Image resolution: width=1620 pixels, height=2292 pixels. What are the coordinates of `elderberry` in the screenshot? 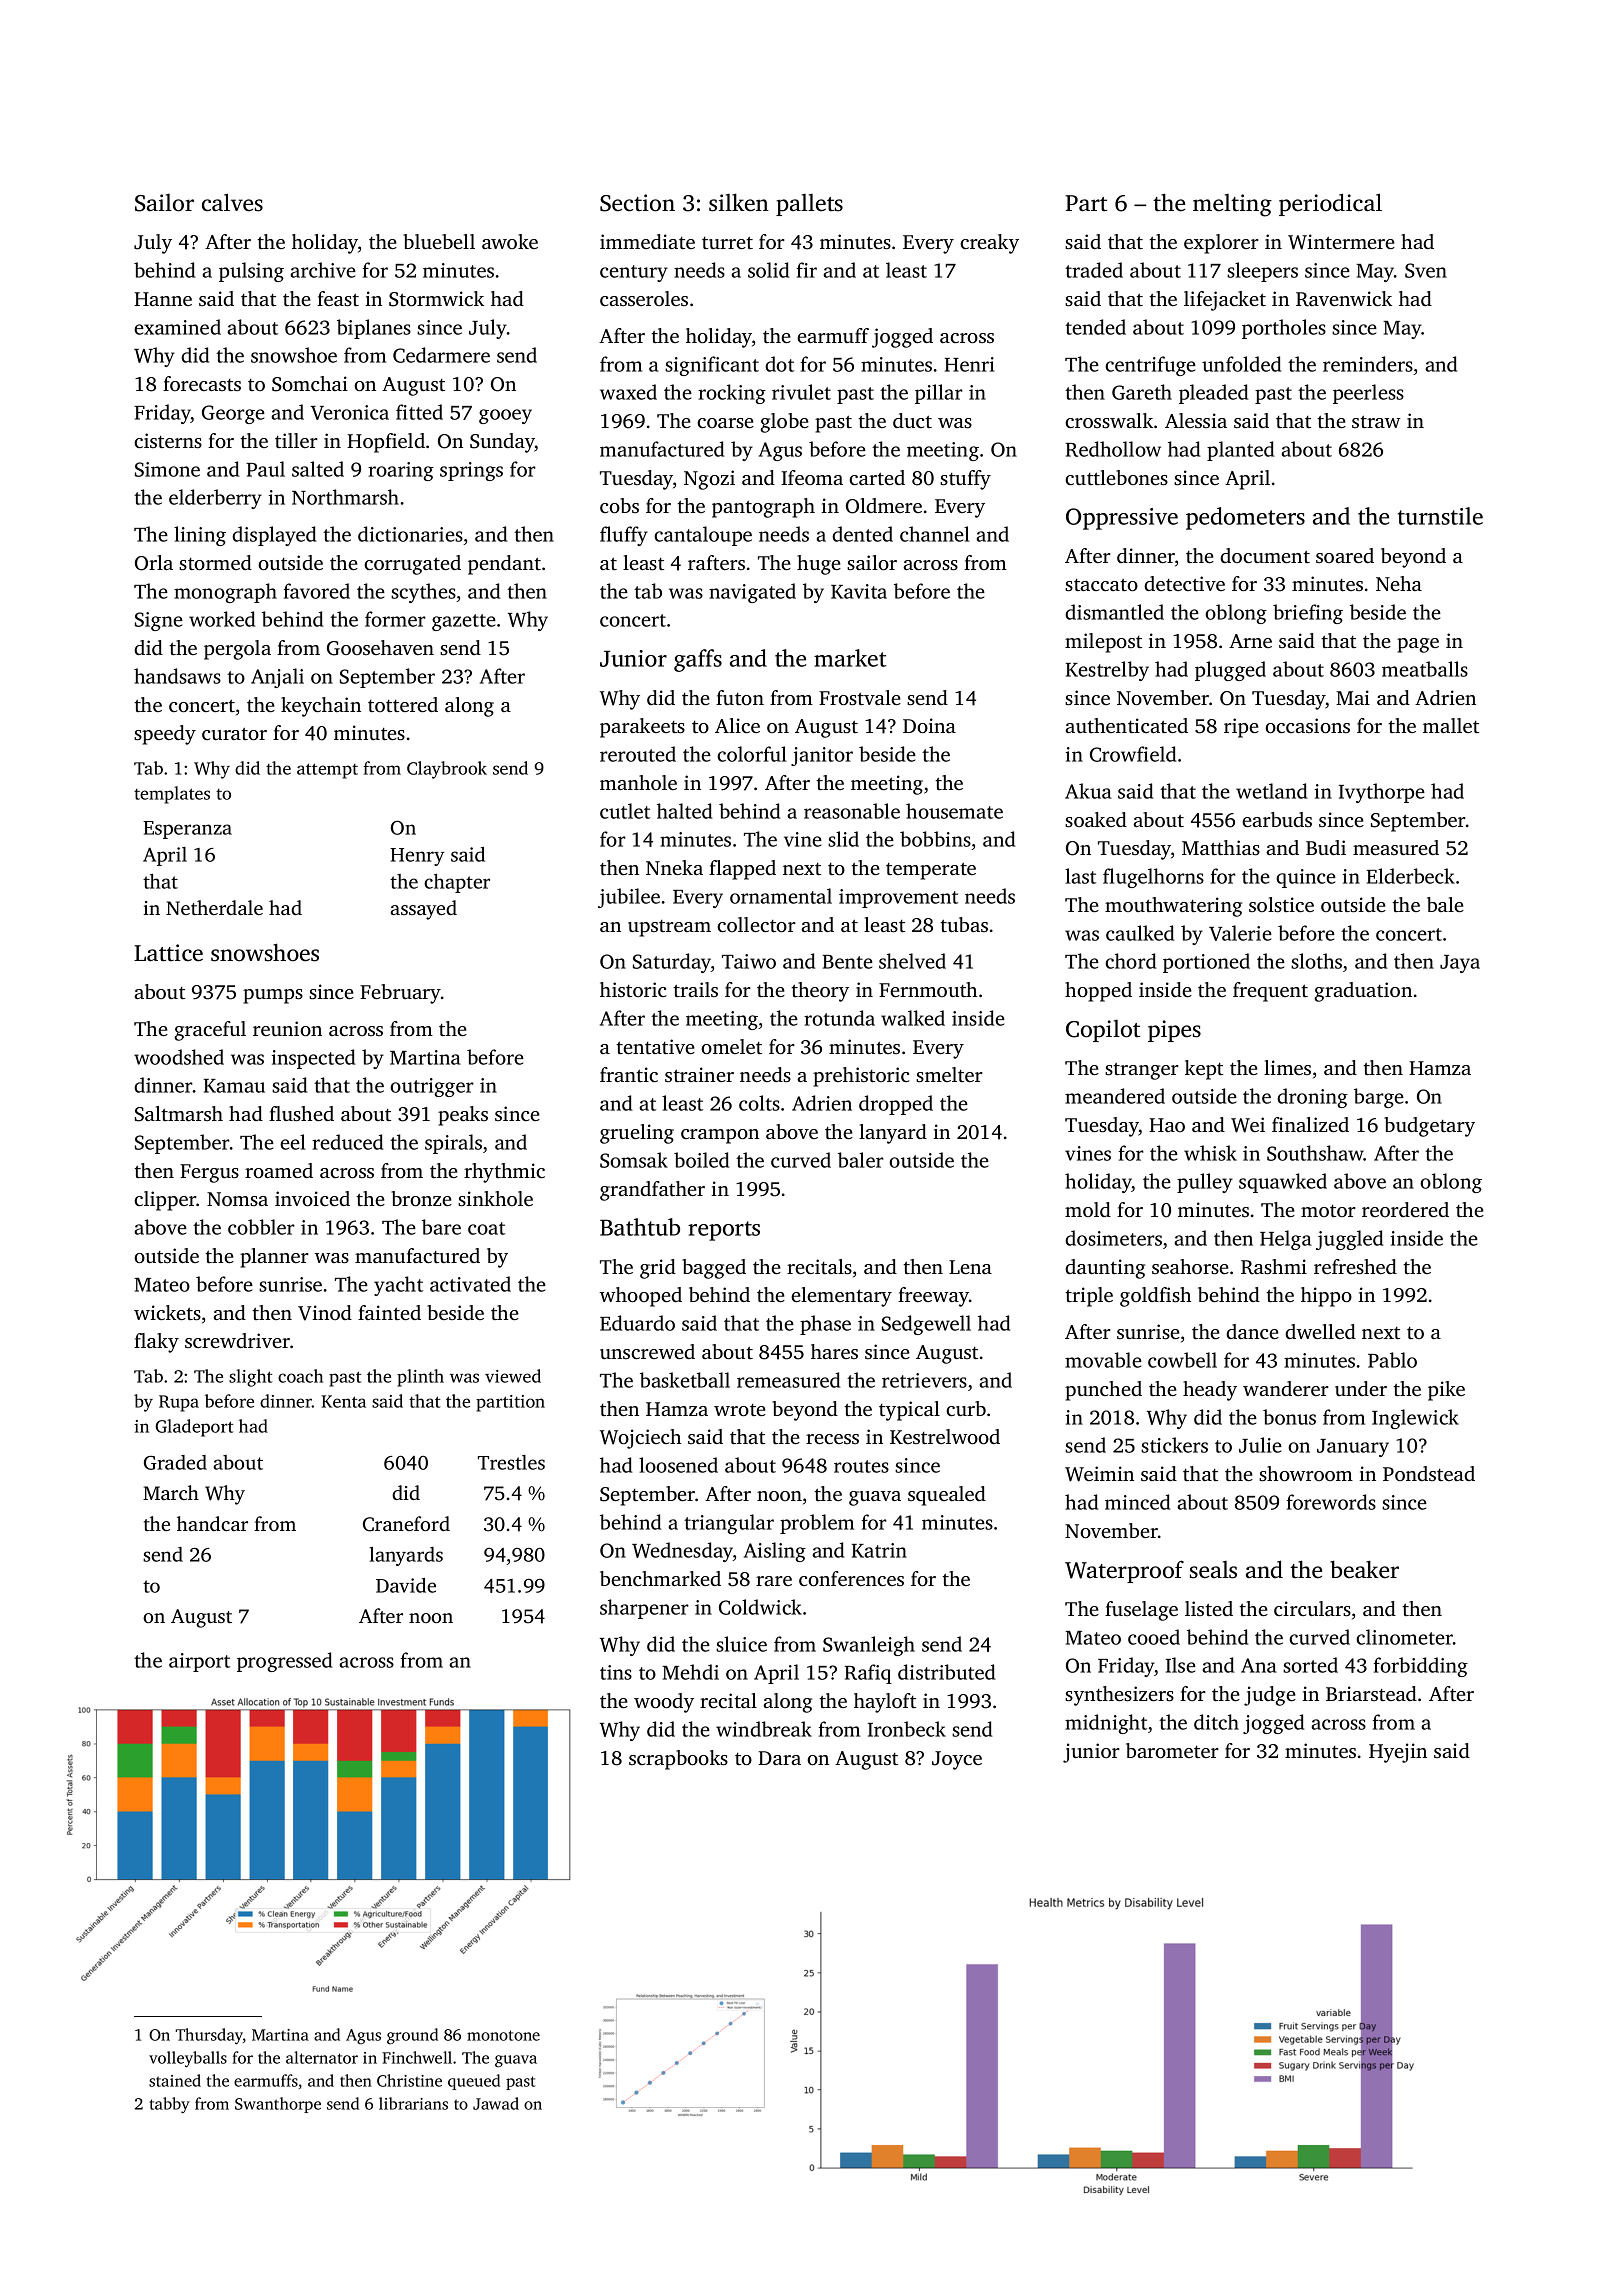 It's located at (215, 499).
